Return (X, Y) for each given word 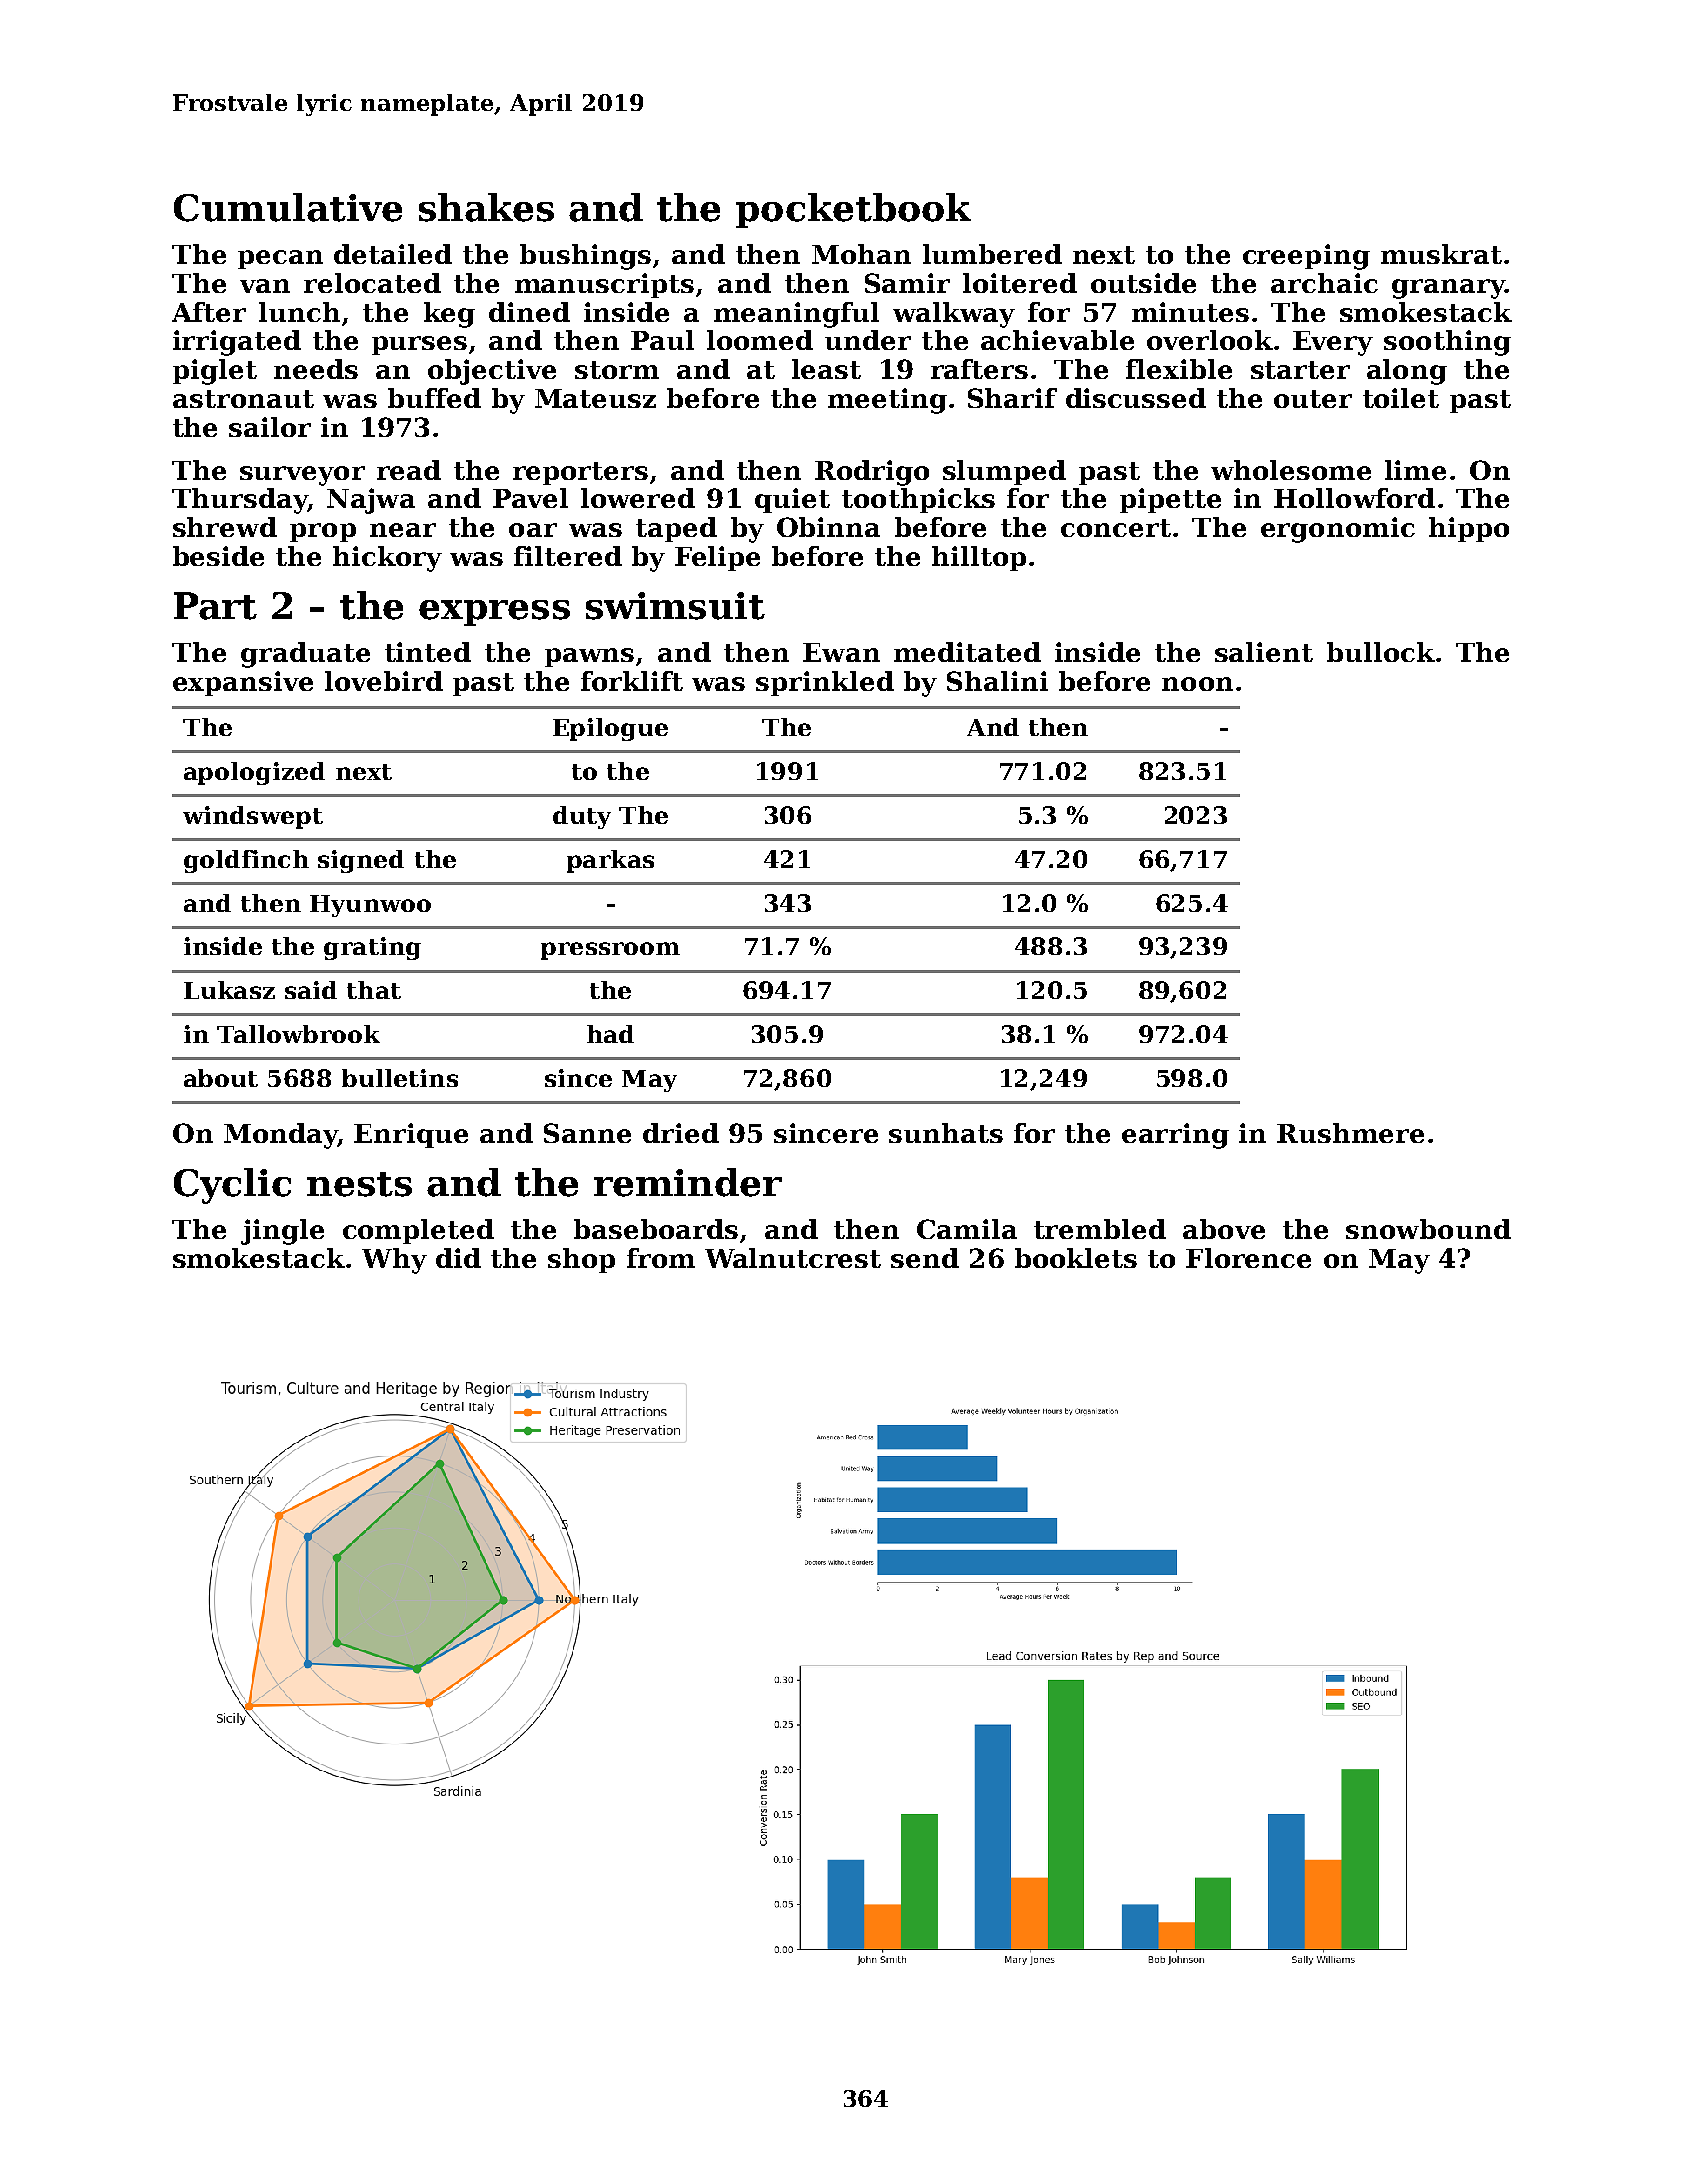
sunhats (946, 1133)
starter (1300, 370)
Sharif (1012, 398)
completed (418, 1231)
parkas (610, 861)
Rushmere (1350, 1133)
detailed (393, 254)
